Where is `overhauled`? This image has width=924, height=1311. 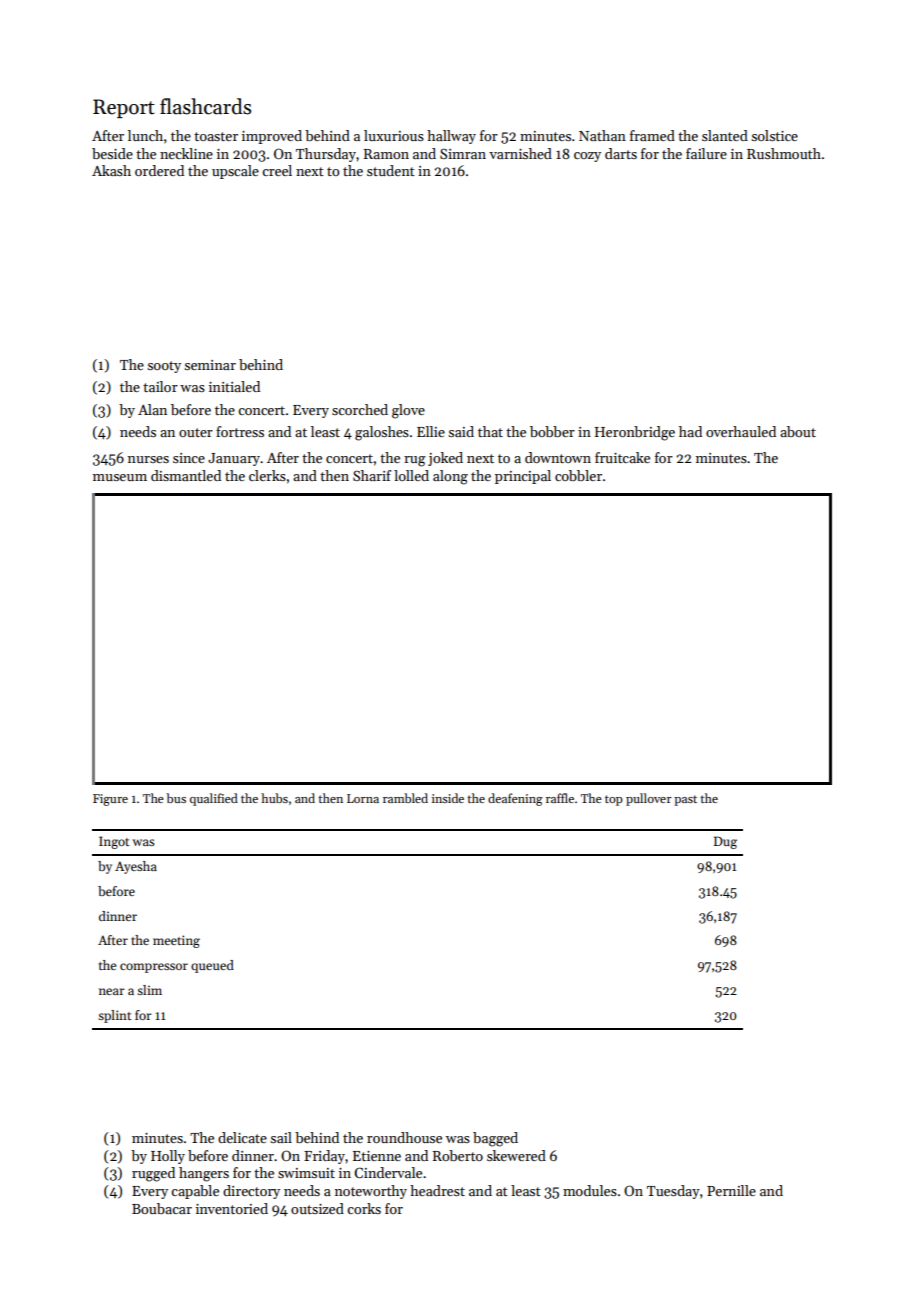
overhauled is located at coordinates (741, 431).
